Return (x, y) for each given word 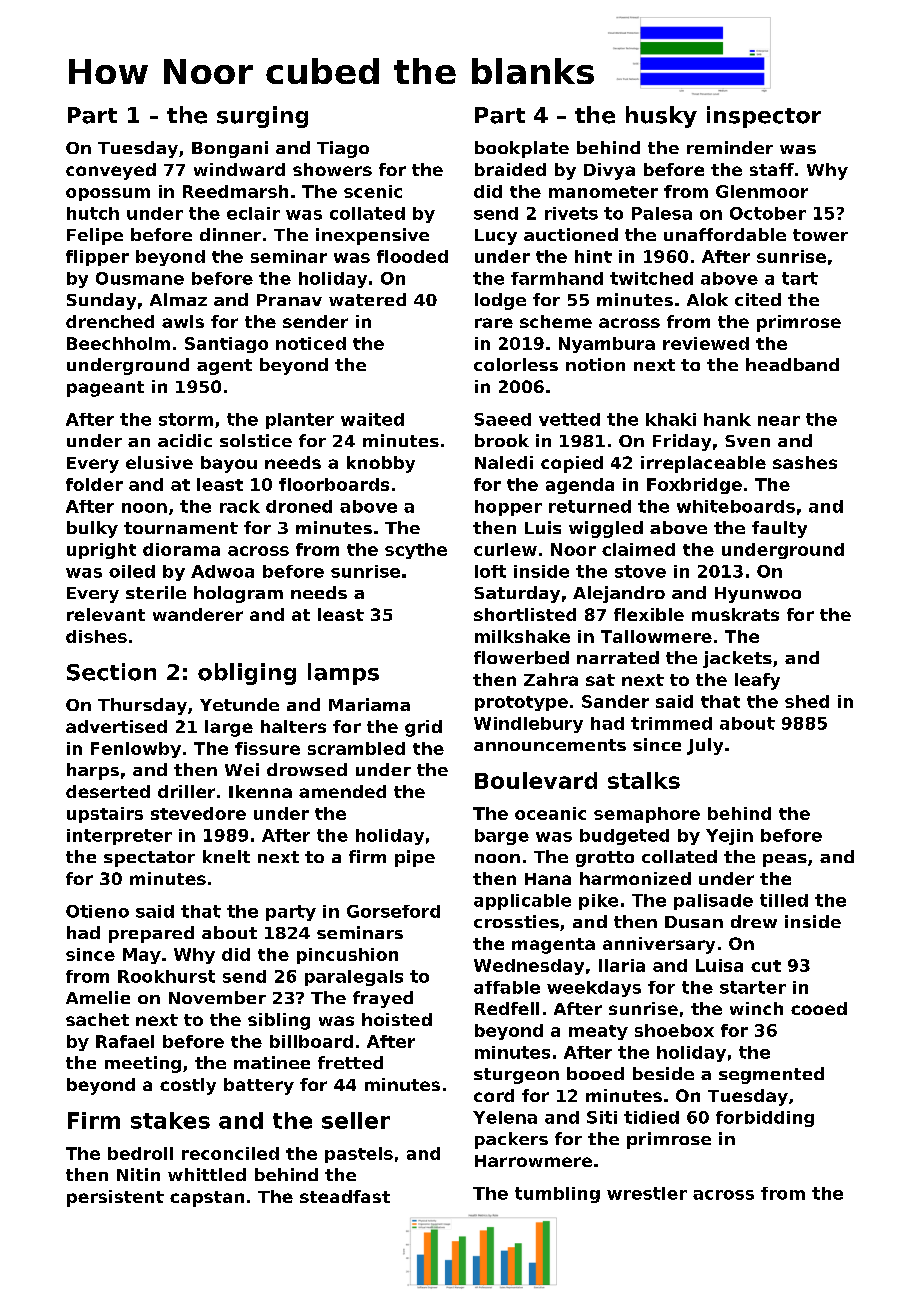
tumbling (557, 1195)
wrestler (647, 1193)
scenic (373, 191)
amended (342, 791)
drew (754, 921)
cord (494, 1095)
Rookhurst (166, 976)
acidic (185, 440)
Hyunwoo (758, 595)
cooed (819, 1008)
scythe (416, 551)
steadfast (345, 1196)
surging (262, 117)
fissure (267, 748)
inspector (764, 117)
